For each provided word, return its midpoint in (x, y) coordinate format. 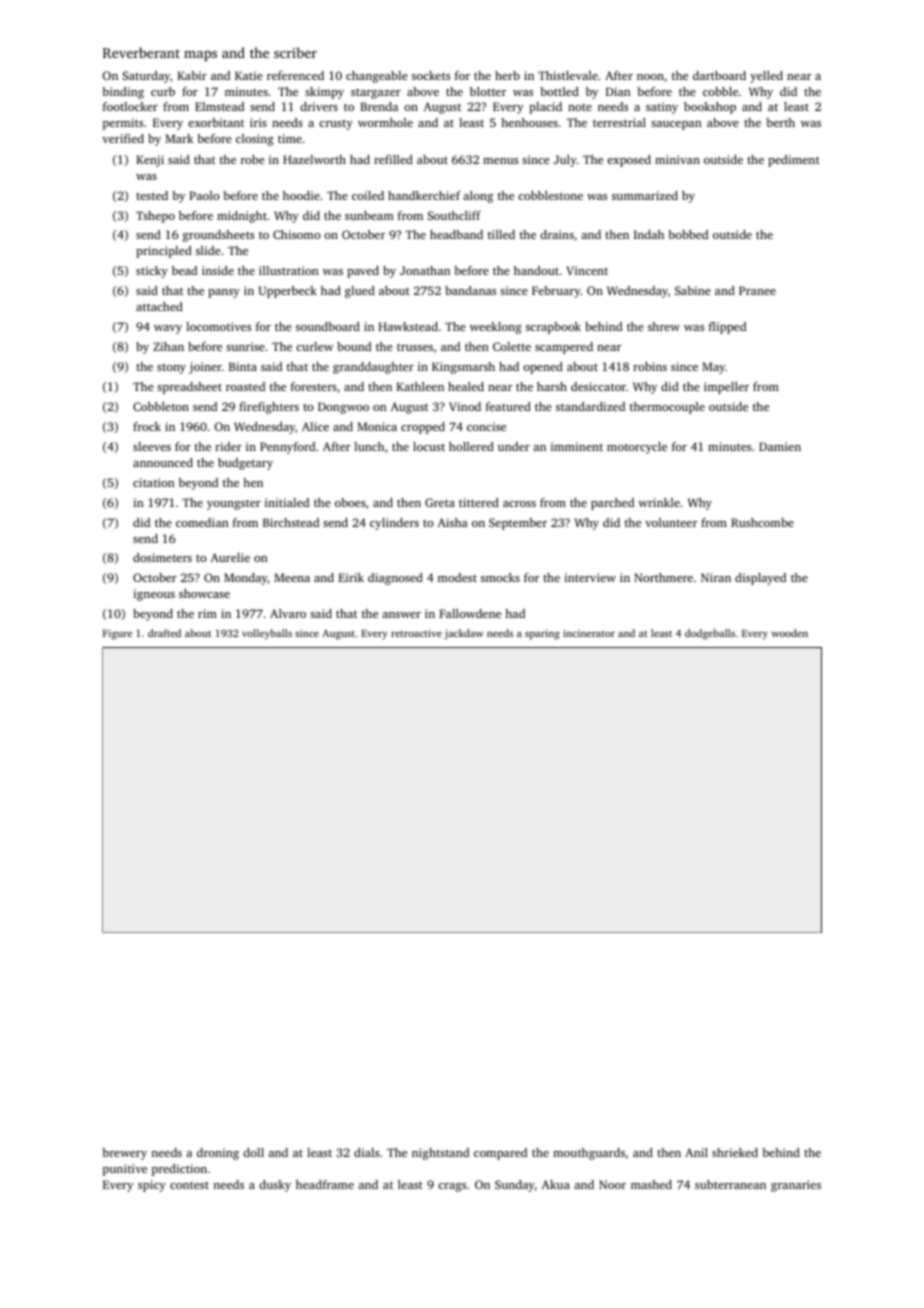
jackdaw (463, 634)
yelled (766, 77)
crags (452, 1187)
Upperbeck (288, 292)
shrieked (735, 1152)
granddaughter (373, 368)
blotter (488, 91)
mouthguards (589, 1154)
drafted (164, 633)
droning (218, 1154)
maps (200, 56)
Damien (780, 446)
